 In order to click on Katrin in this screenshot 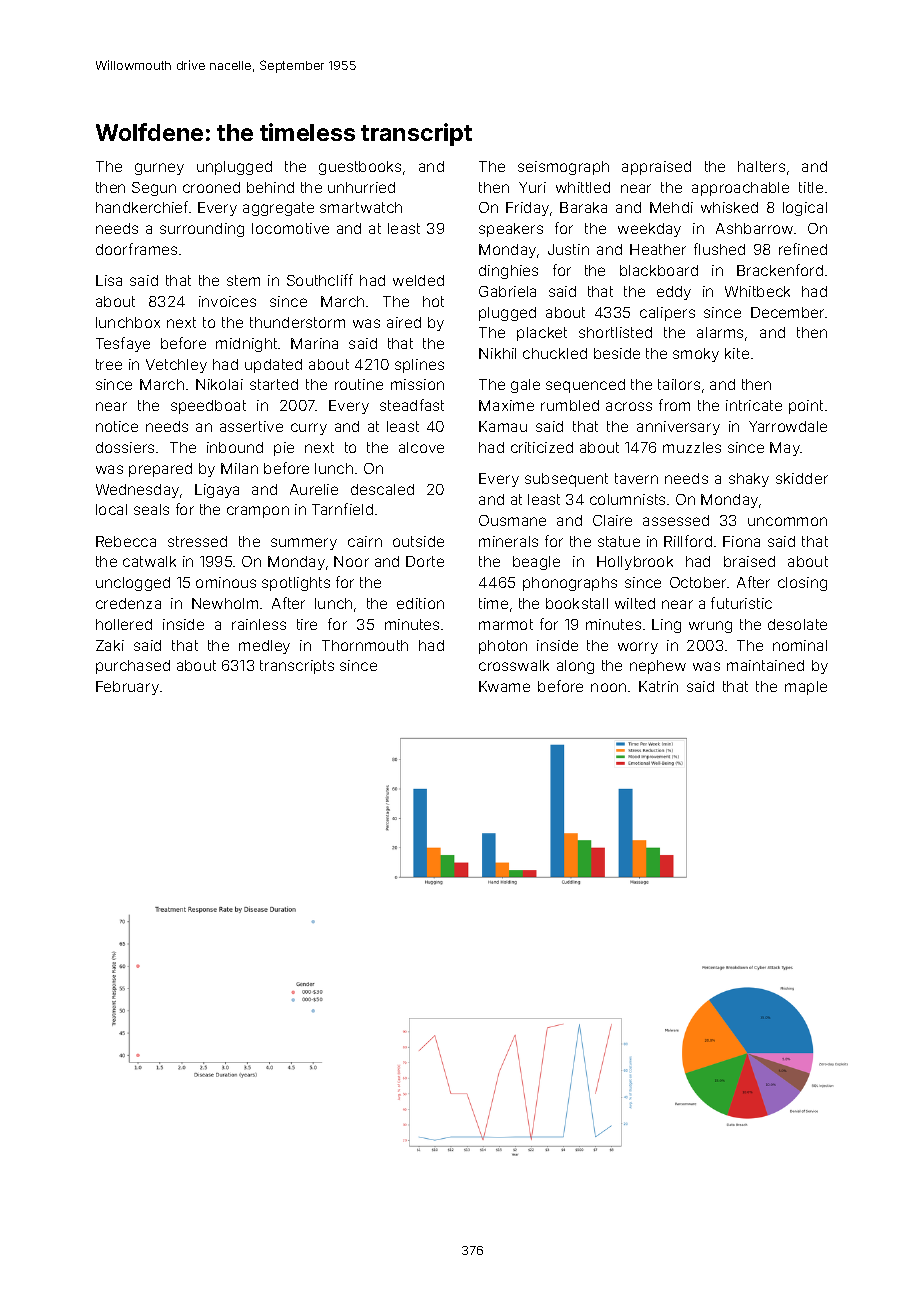, I will do `click(658, 686)`.
